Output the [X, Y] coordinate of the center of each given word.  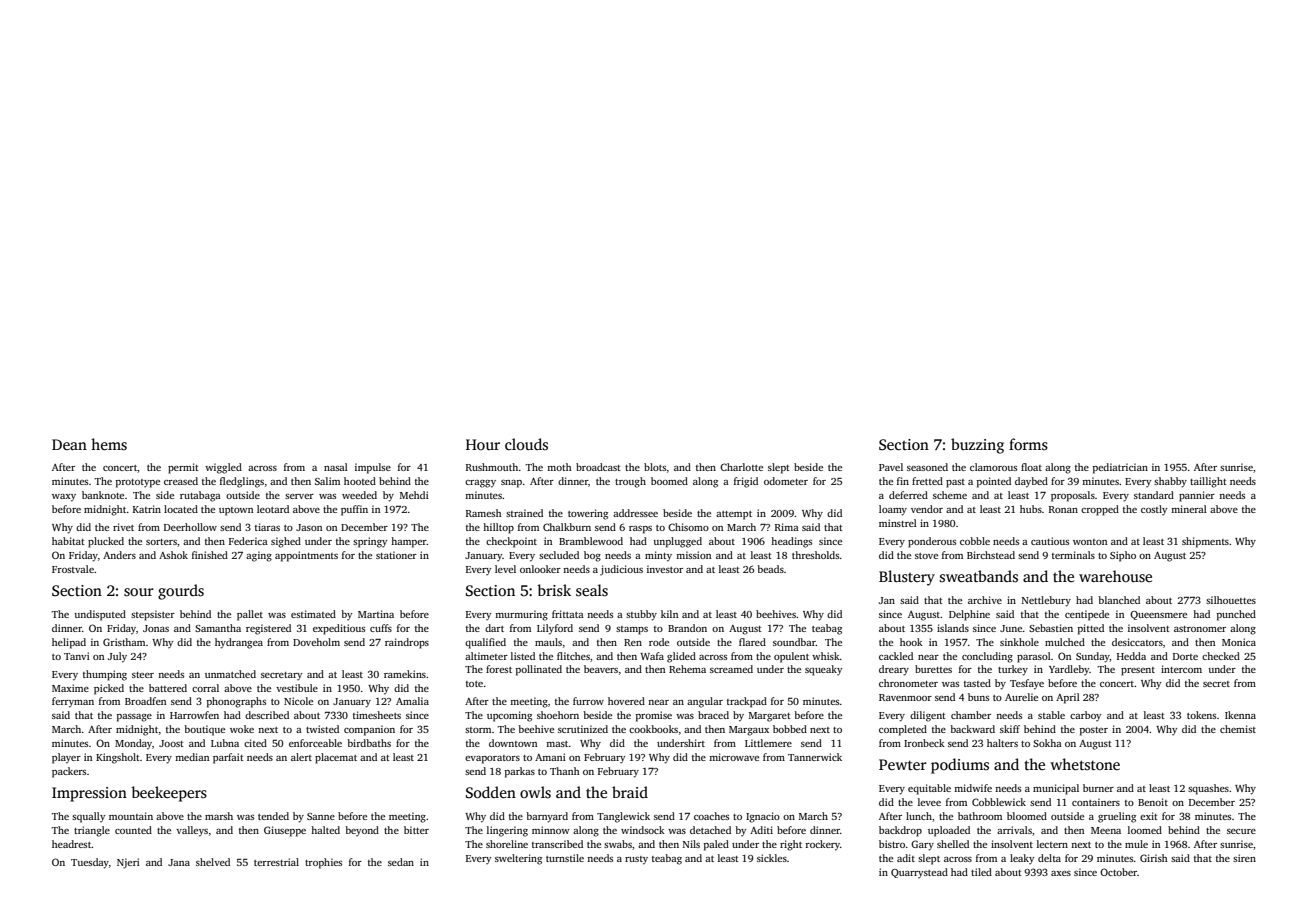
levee [929, 802]
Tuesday [90, 863]
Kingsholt [118, 758]
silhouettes [1231, 600]
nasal [336, 467]
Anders [119, 555]
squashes [1208, 789]
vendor [927, 509]
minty [658, 556]
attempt [734, 515]
